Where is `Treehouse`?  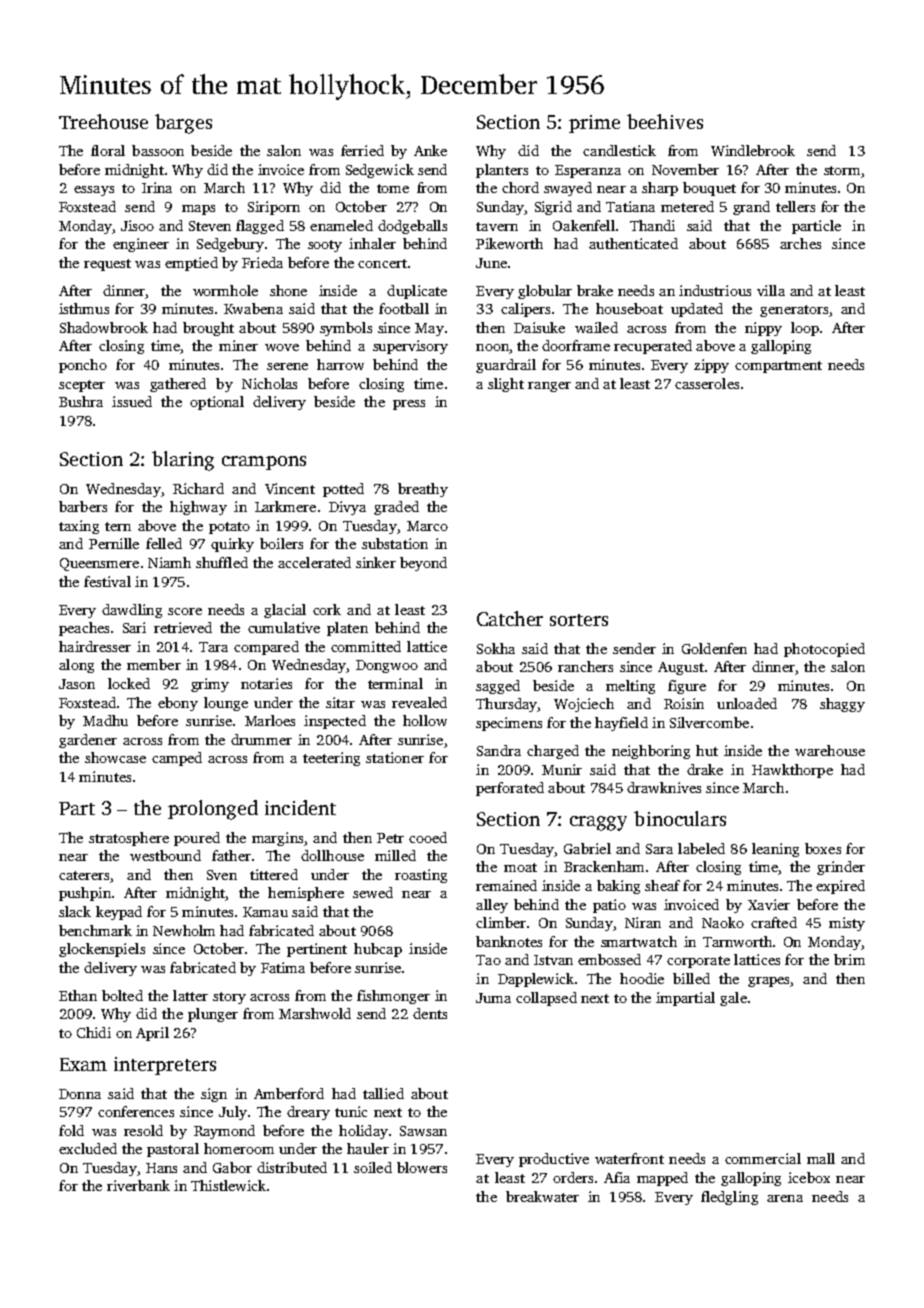 Treehouse is located at coordinates (103, 121).
